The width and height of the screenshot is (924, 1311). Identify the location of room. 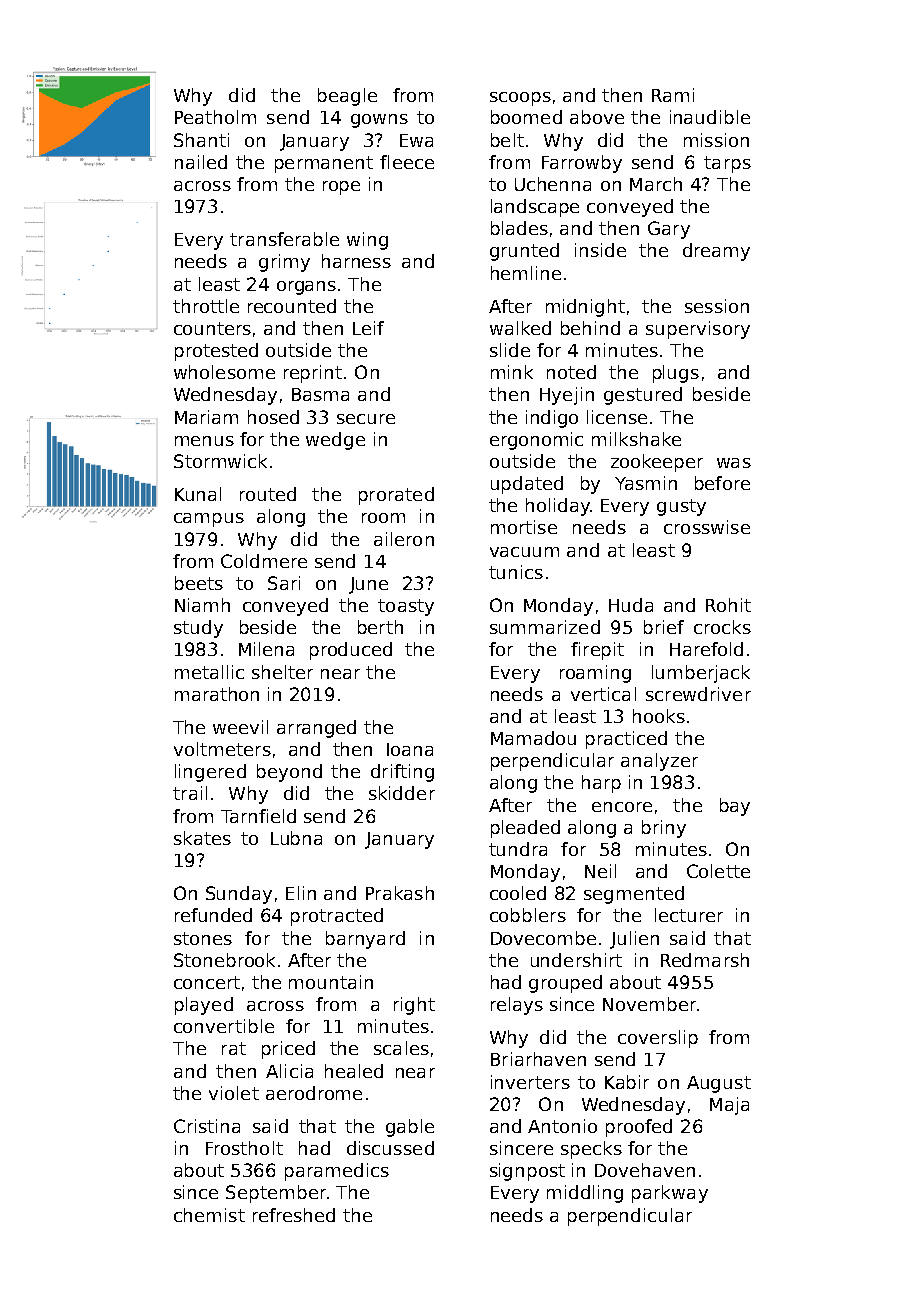
(383, 518).
